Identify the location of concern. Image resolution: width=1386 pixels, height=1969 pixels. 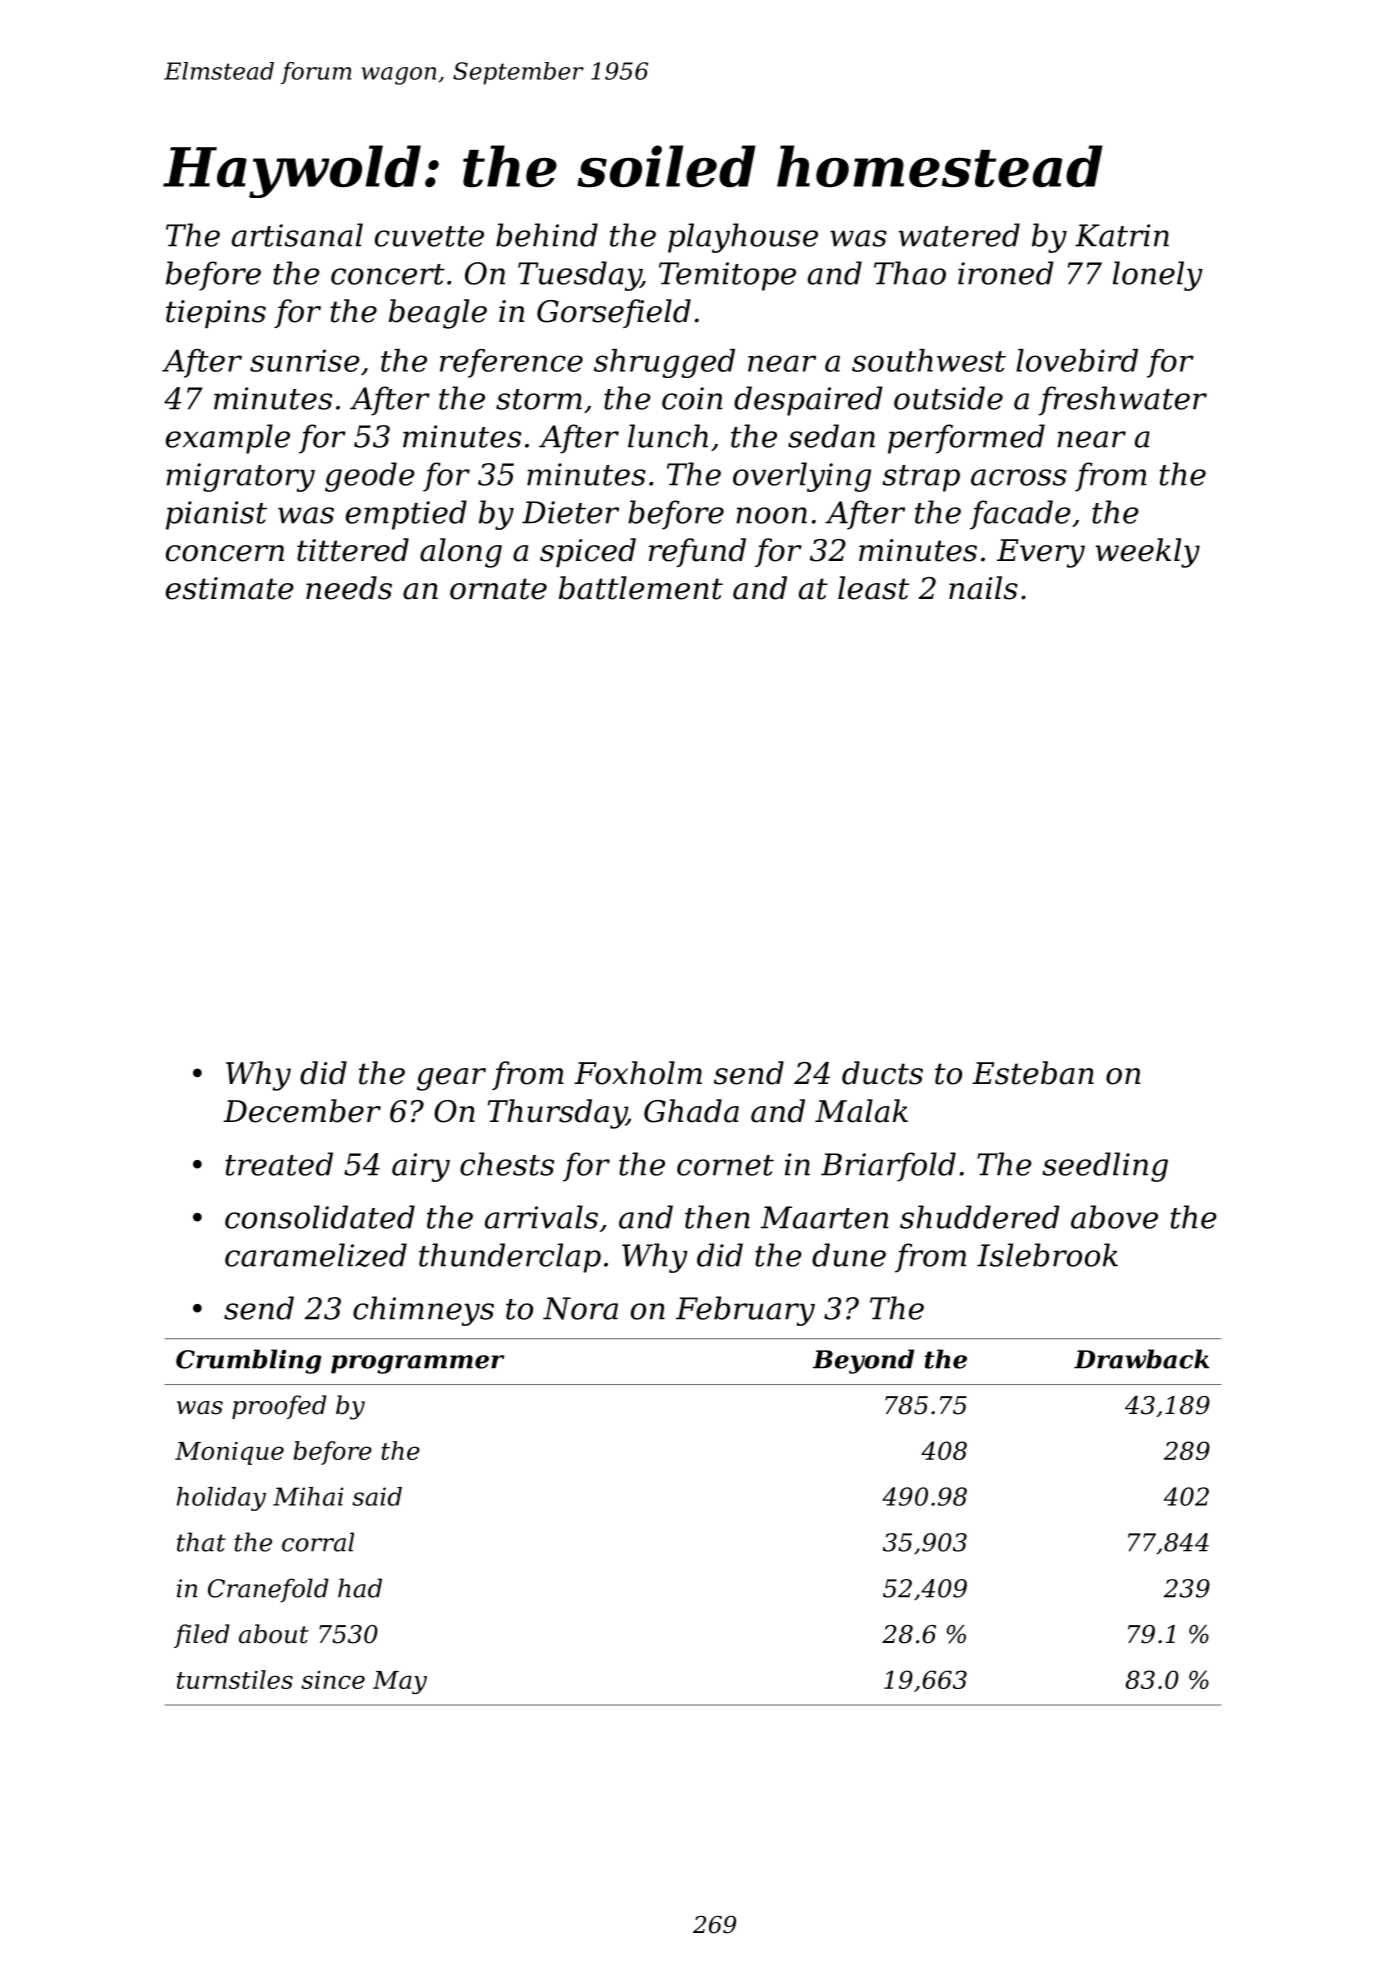
(225, 553).
